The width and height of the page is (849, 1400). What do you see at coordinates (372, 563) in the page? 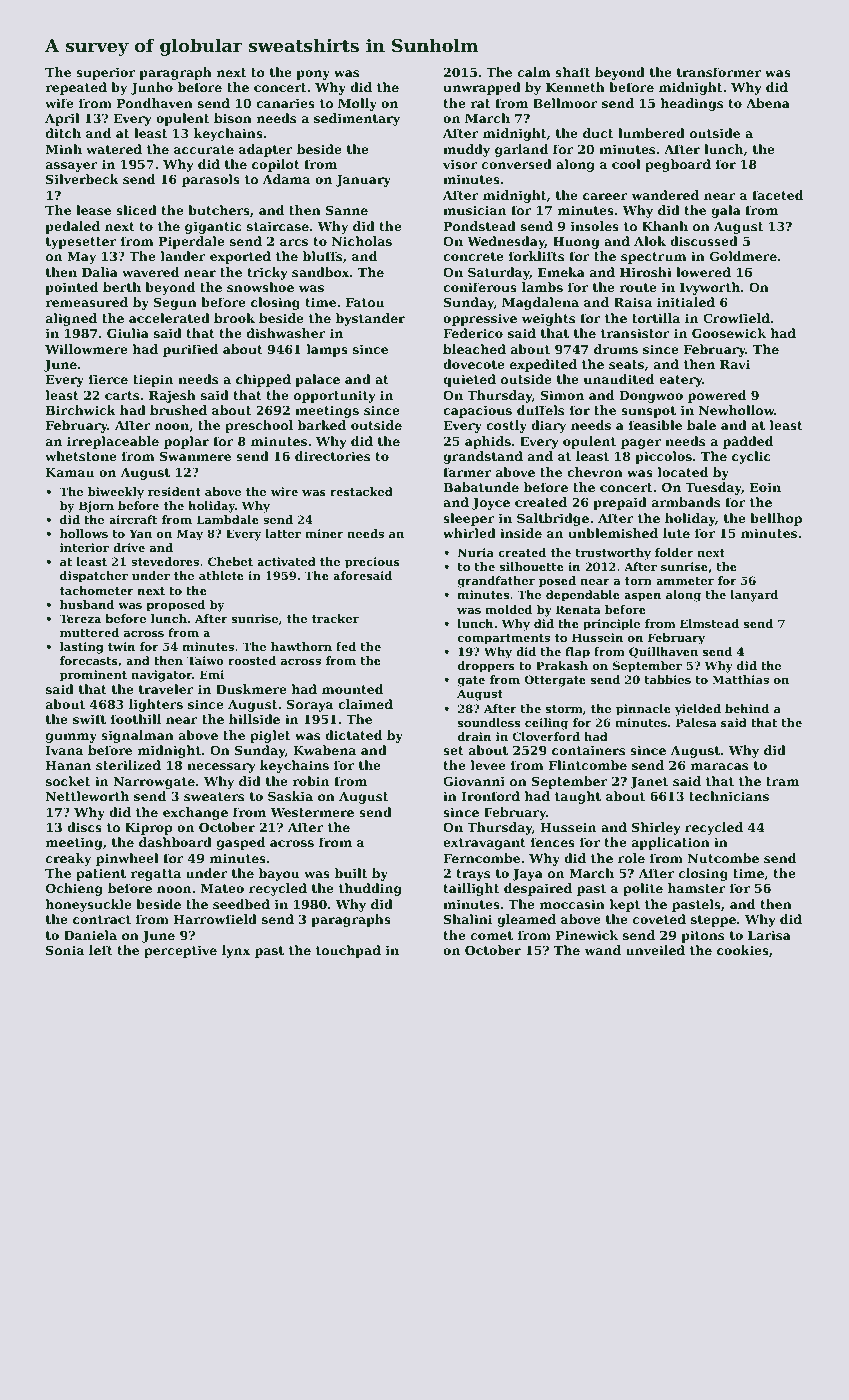
I see `precious` at bounding box center [372, 563].
